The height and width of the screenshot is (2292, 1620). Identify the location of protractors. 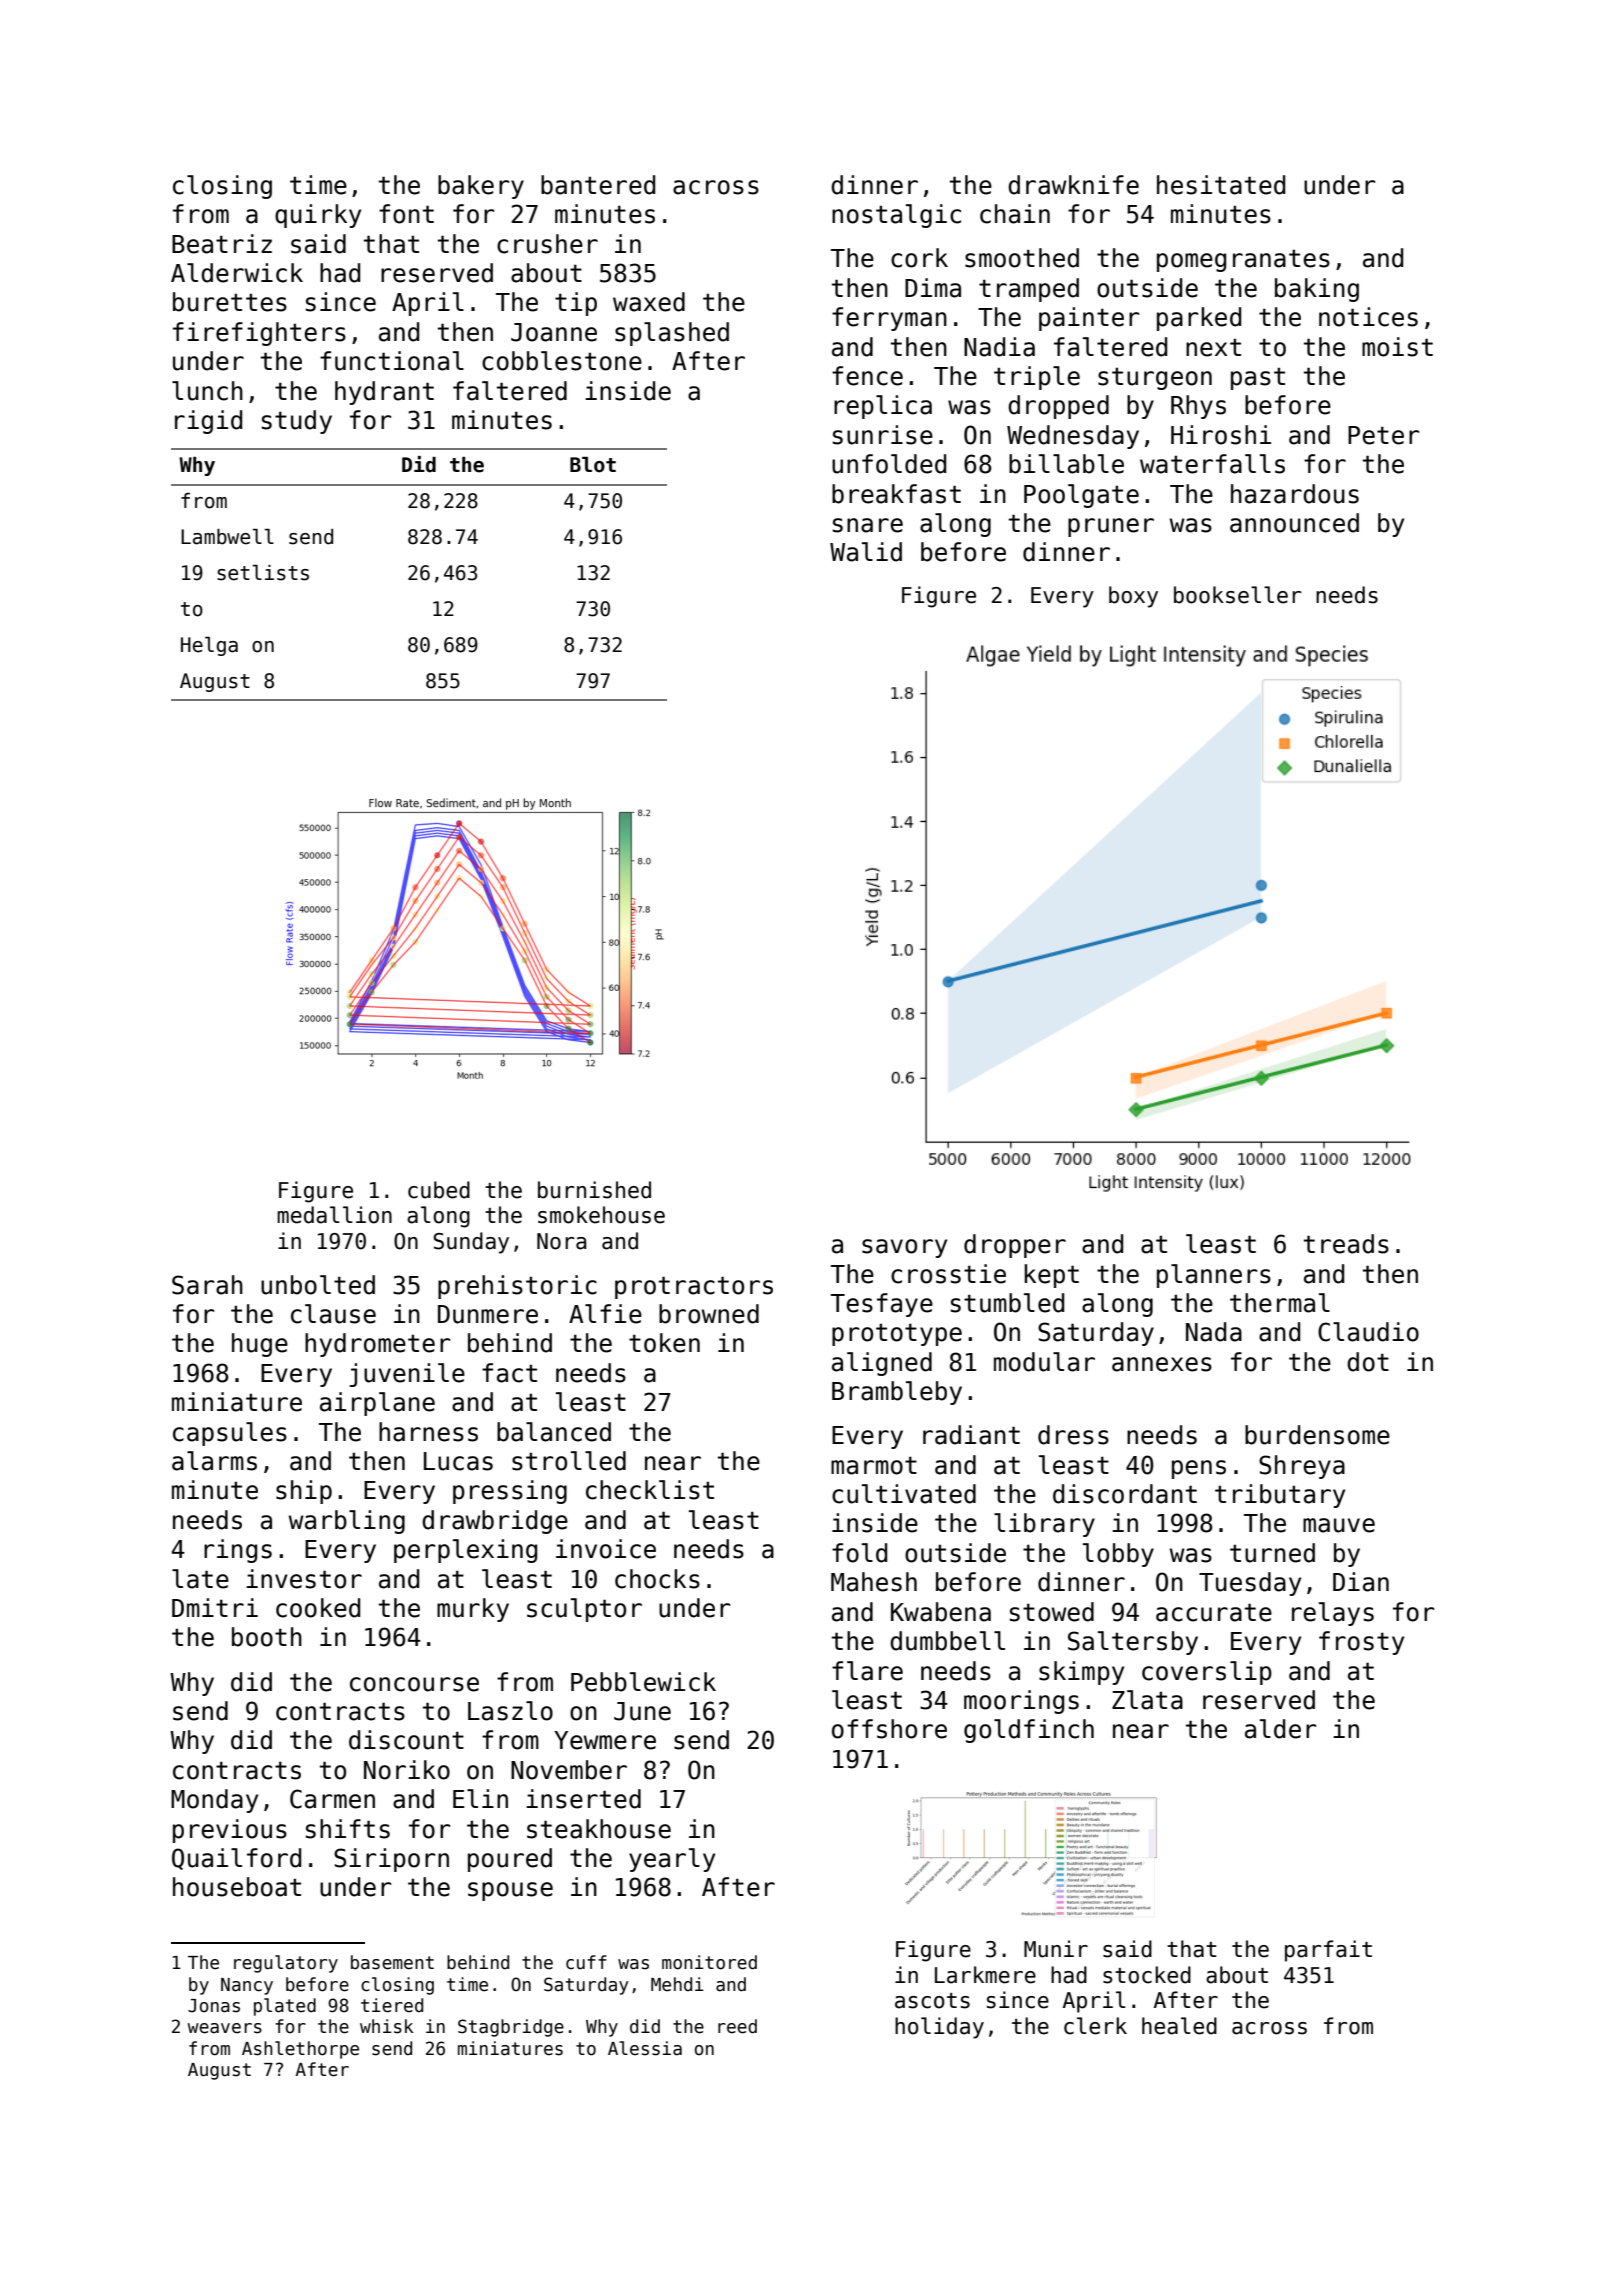
(694, 1287).
